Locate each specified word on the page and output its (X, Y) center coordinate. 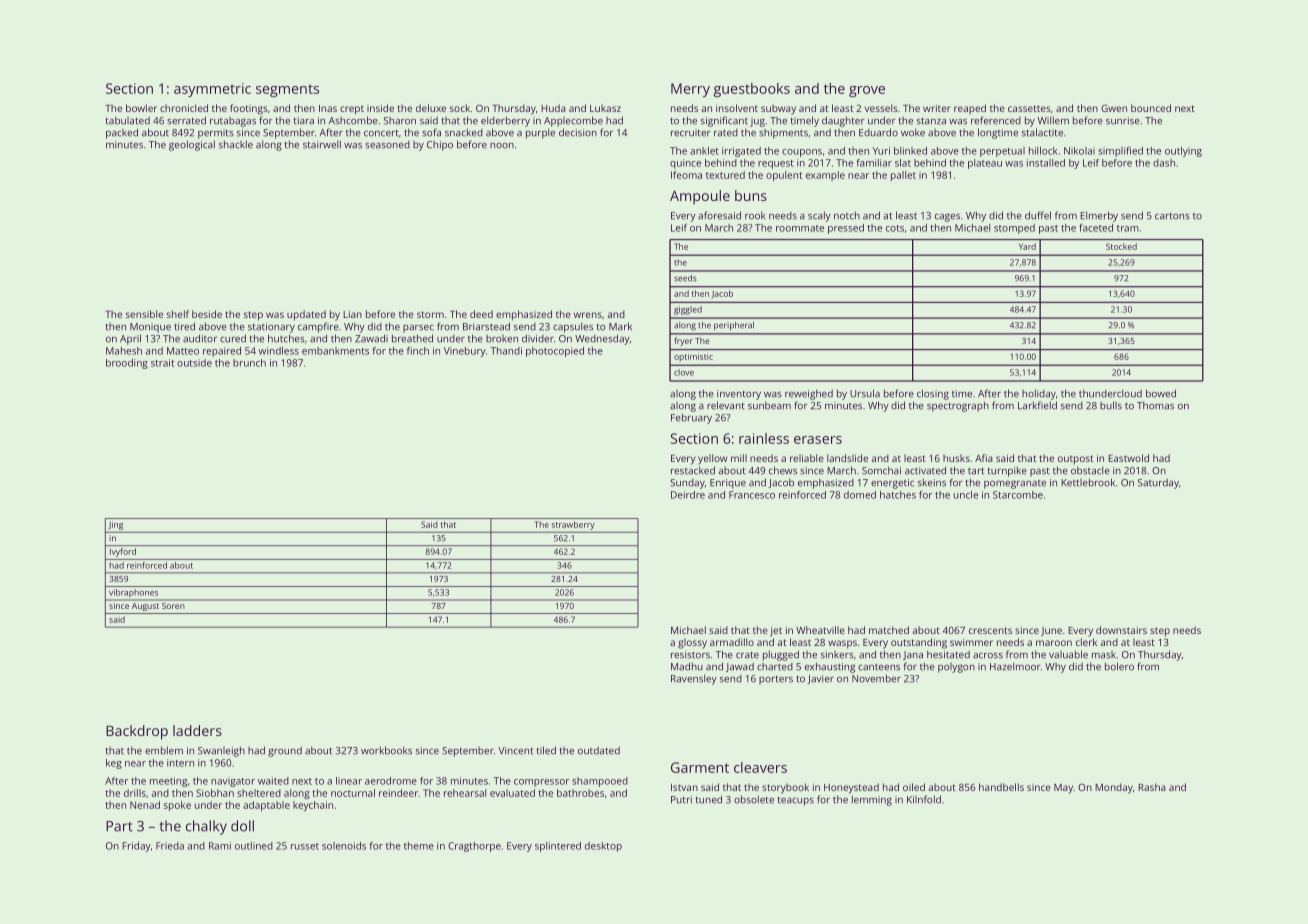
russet (305, 846)
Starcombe (1018, 495)
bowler (141, 108)
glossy (692, 643)
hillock (1043, 151)
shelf (178, 314)
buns (751, 195)
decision (578, 132)
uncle (966, 495)
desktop (603, 847)
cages (947, 218)
